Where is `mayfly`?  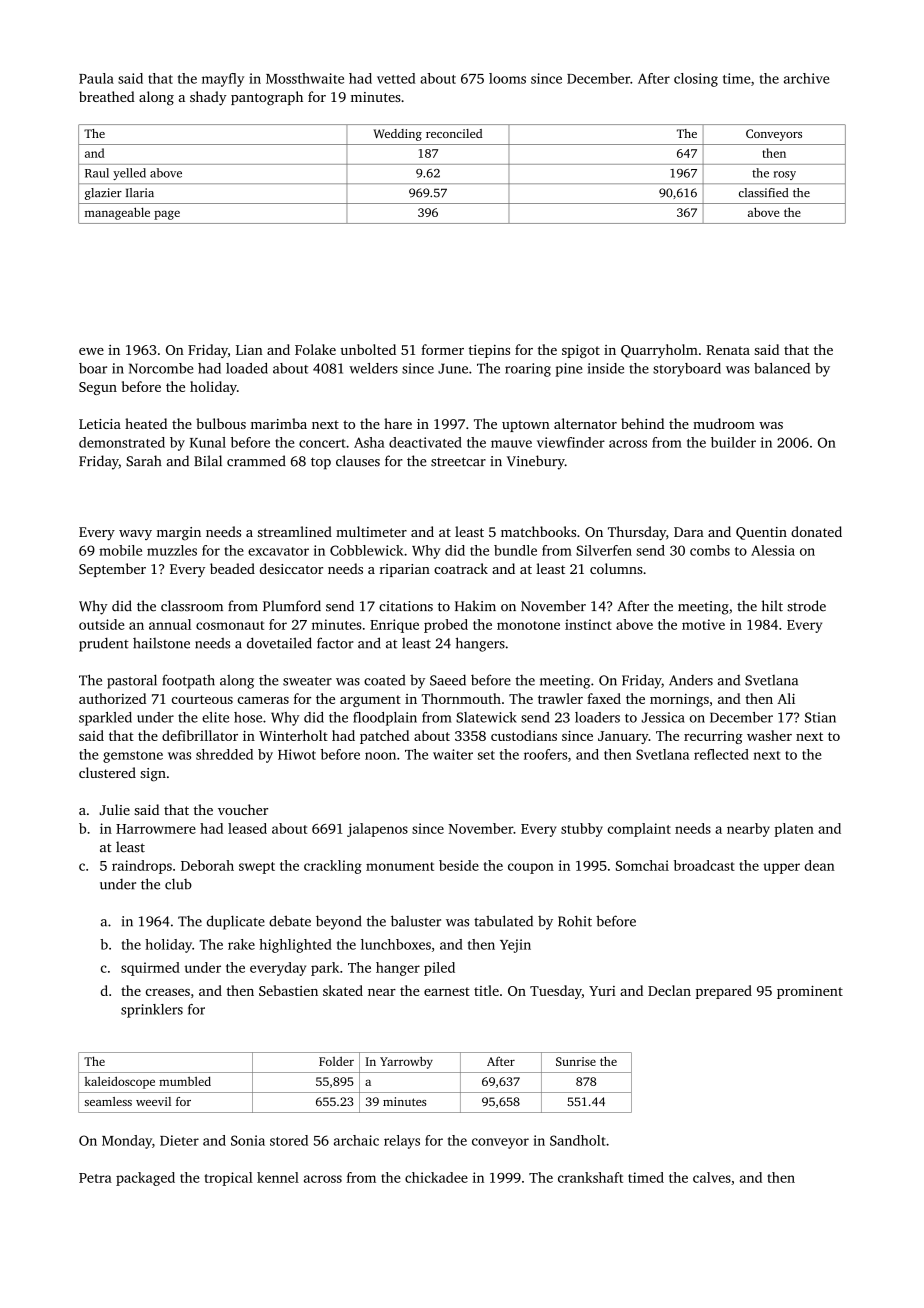
mayfly is located at coordinates (223, 80).
